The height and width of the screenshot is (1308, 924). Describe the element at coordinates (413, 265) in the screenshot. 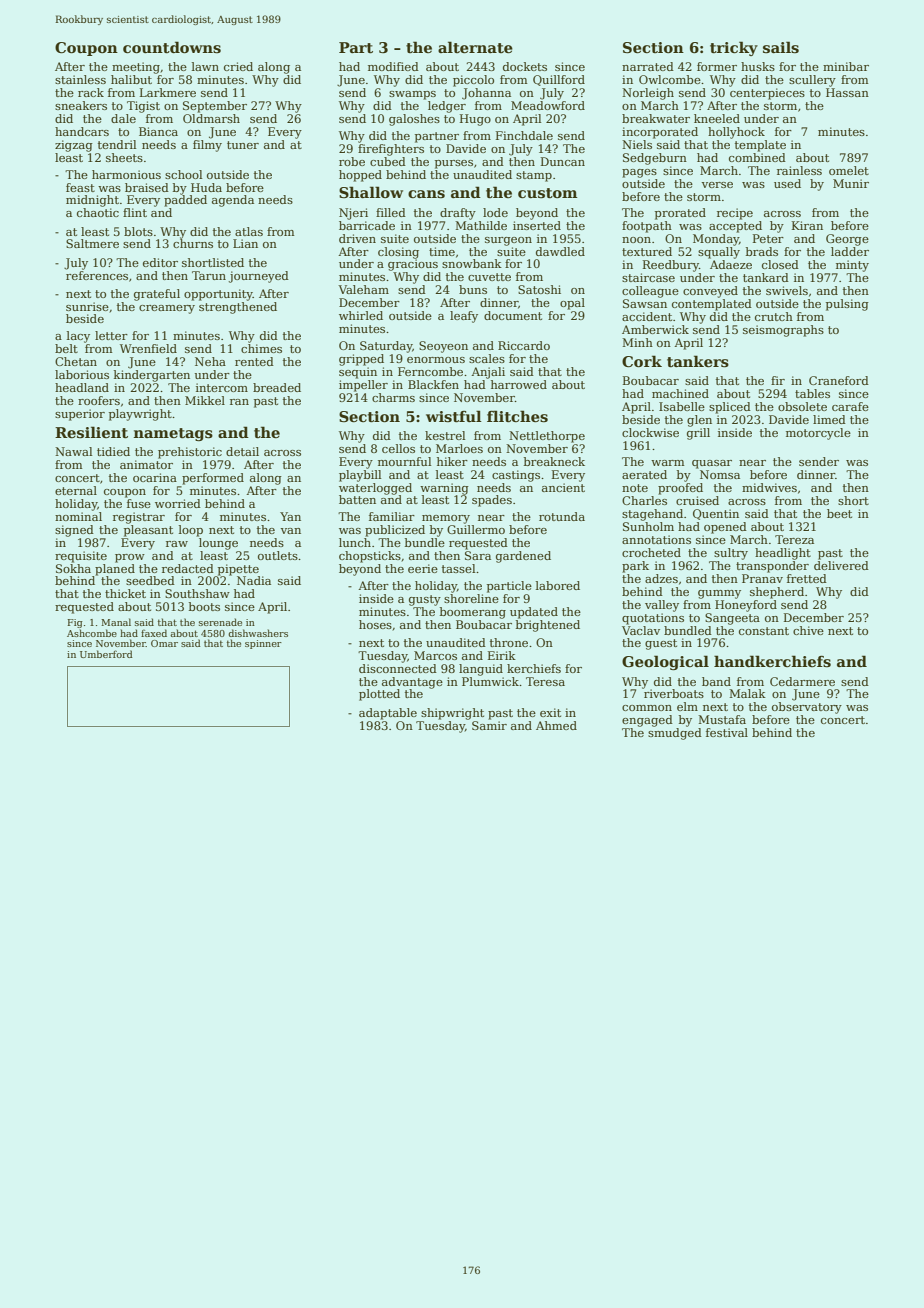

I see `gracious` at that location.
